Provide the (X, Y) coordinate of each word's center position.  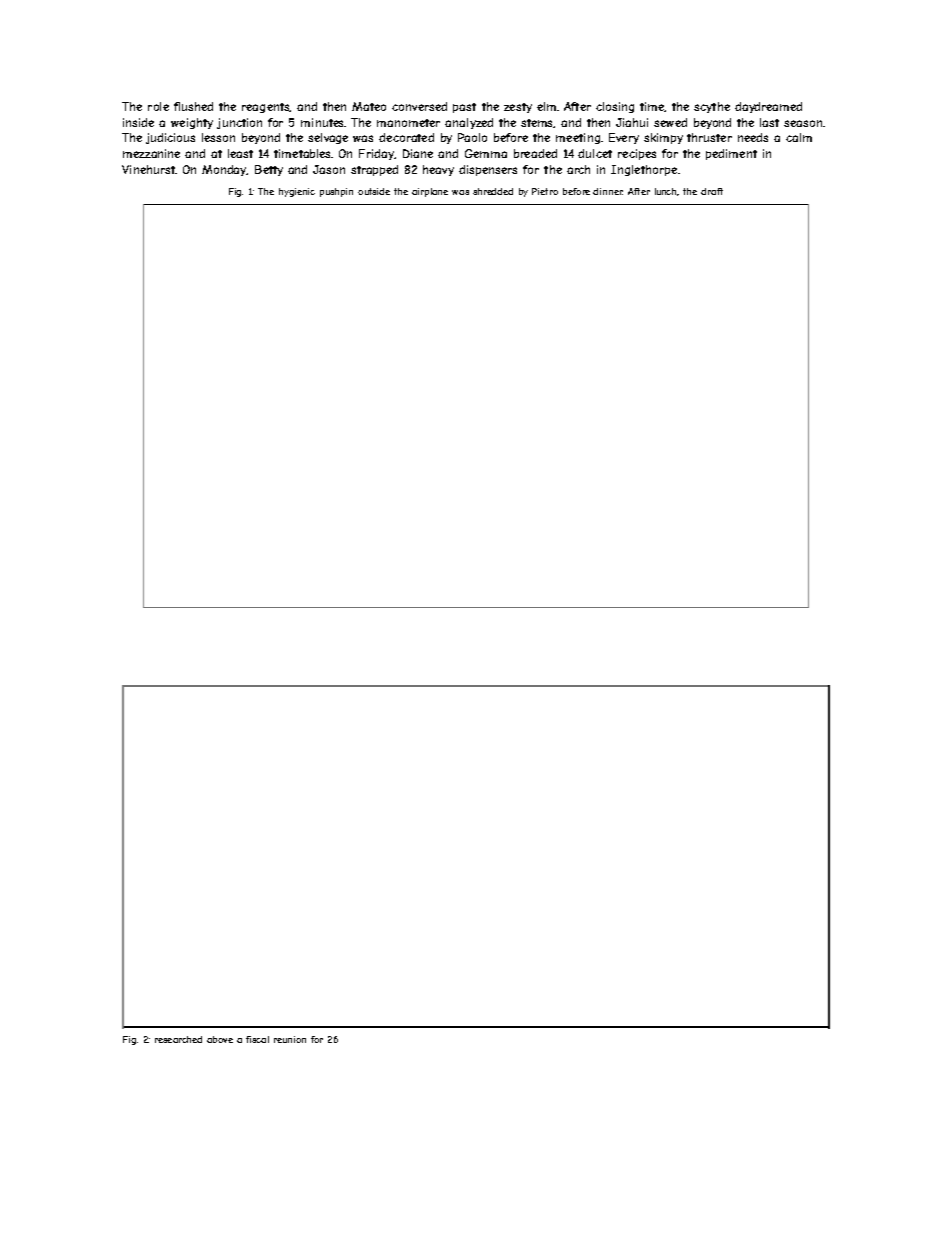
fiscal (257, 1039)
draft (712, 191)
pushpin (336, 192)
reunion (290, 1039)
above (220, 1039)
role (158, 106)
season (803, 123)
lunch (666, 192)
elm (546, 106)
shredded (493, 191)
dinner (608, 191)
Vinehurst (149, 169)
